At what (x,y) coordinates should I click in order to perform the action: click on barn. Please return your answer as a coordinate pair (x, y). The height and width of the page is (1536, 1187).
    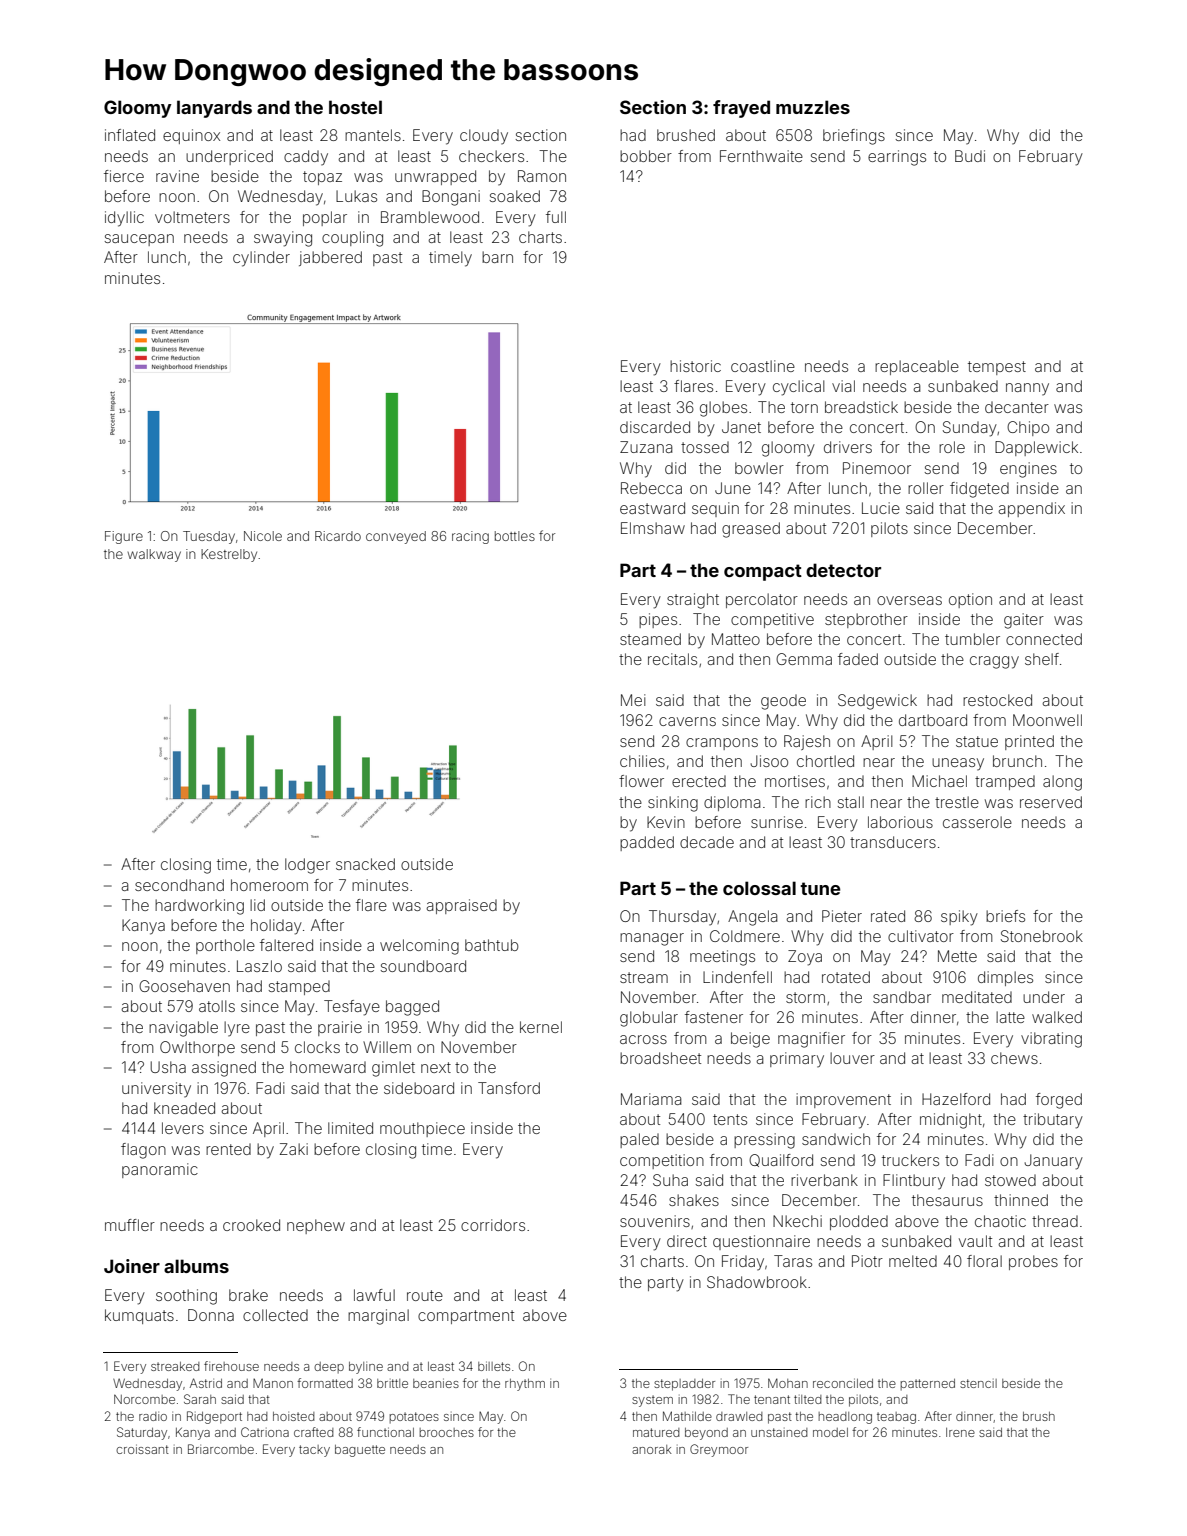
    Looking at the image, I should click on (497, 257).
